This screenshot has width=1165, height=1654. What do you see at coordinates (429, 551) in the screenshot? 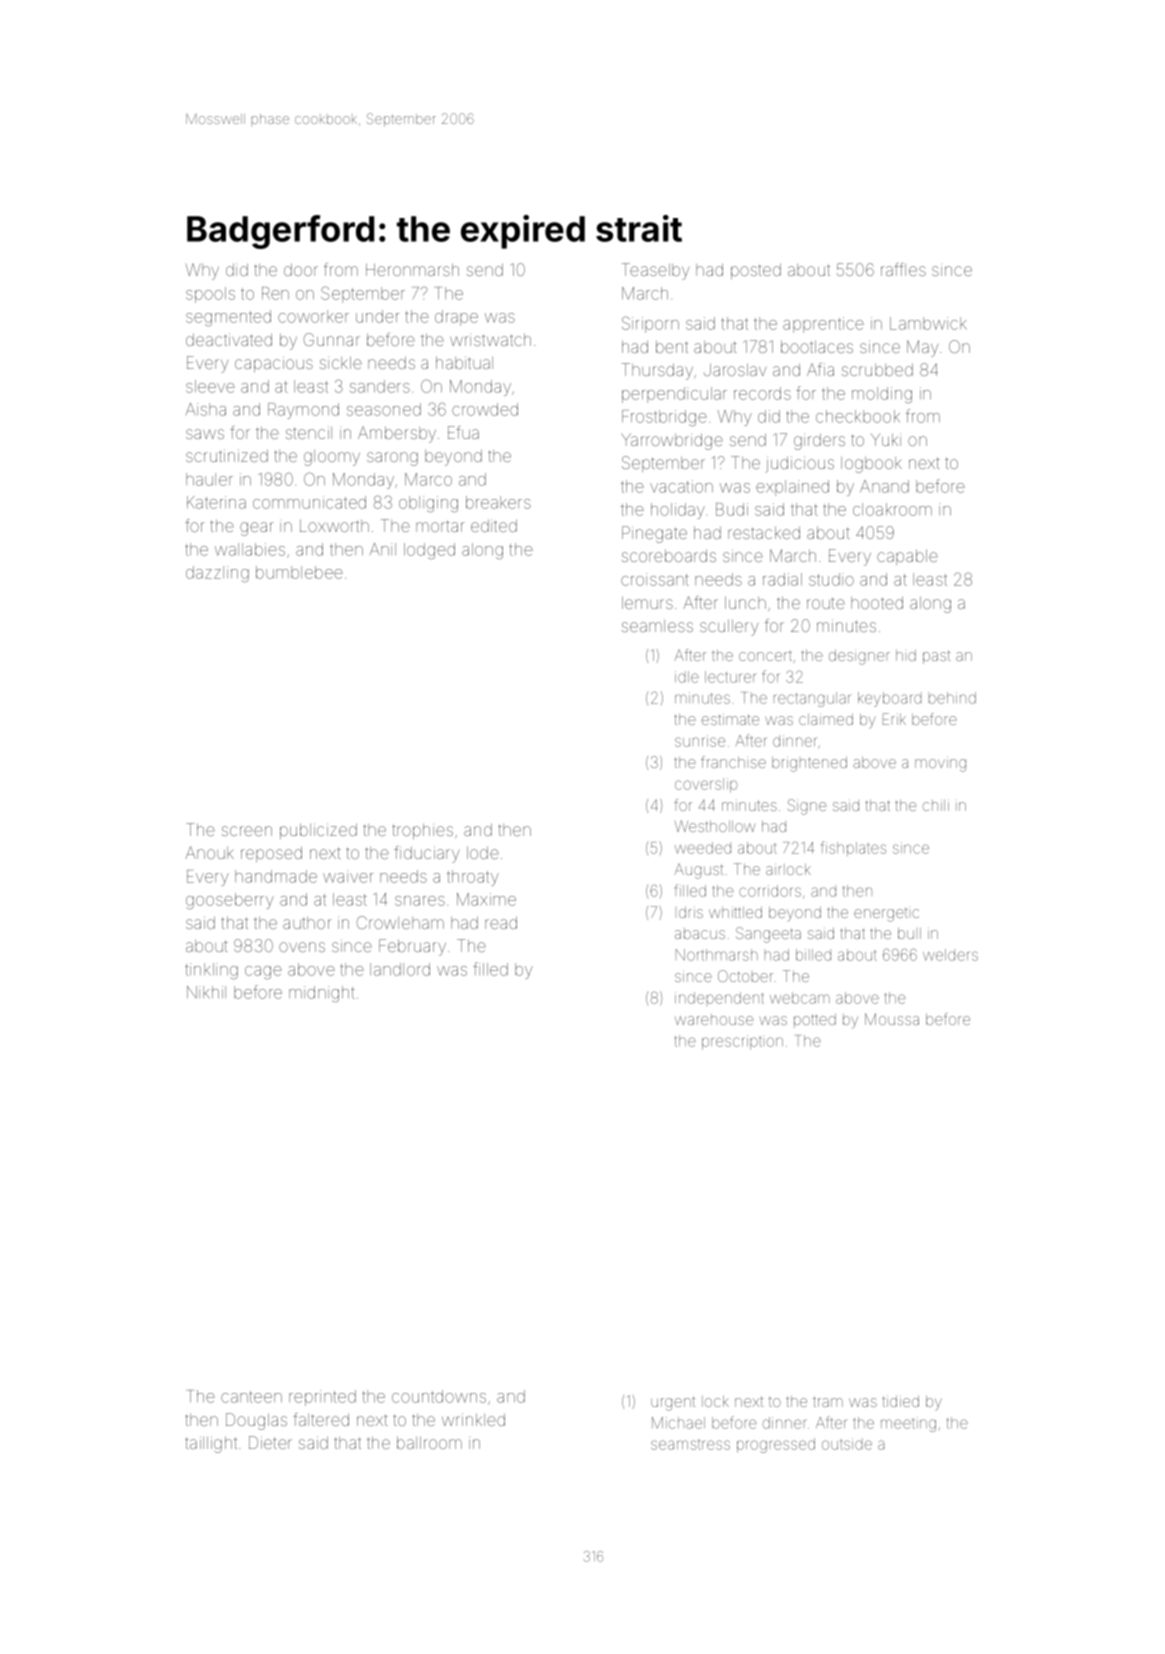
I see `lodged` at bounding box center [429, 551].
